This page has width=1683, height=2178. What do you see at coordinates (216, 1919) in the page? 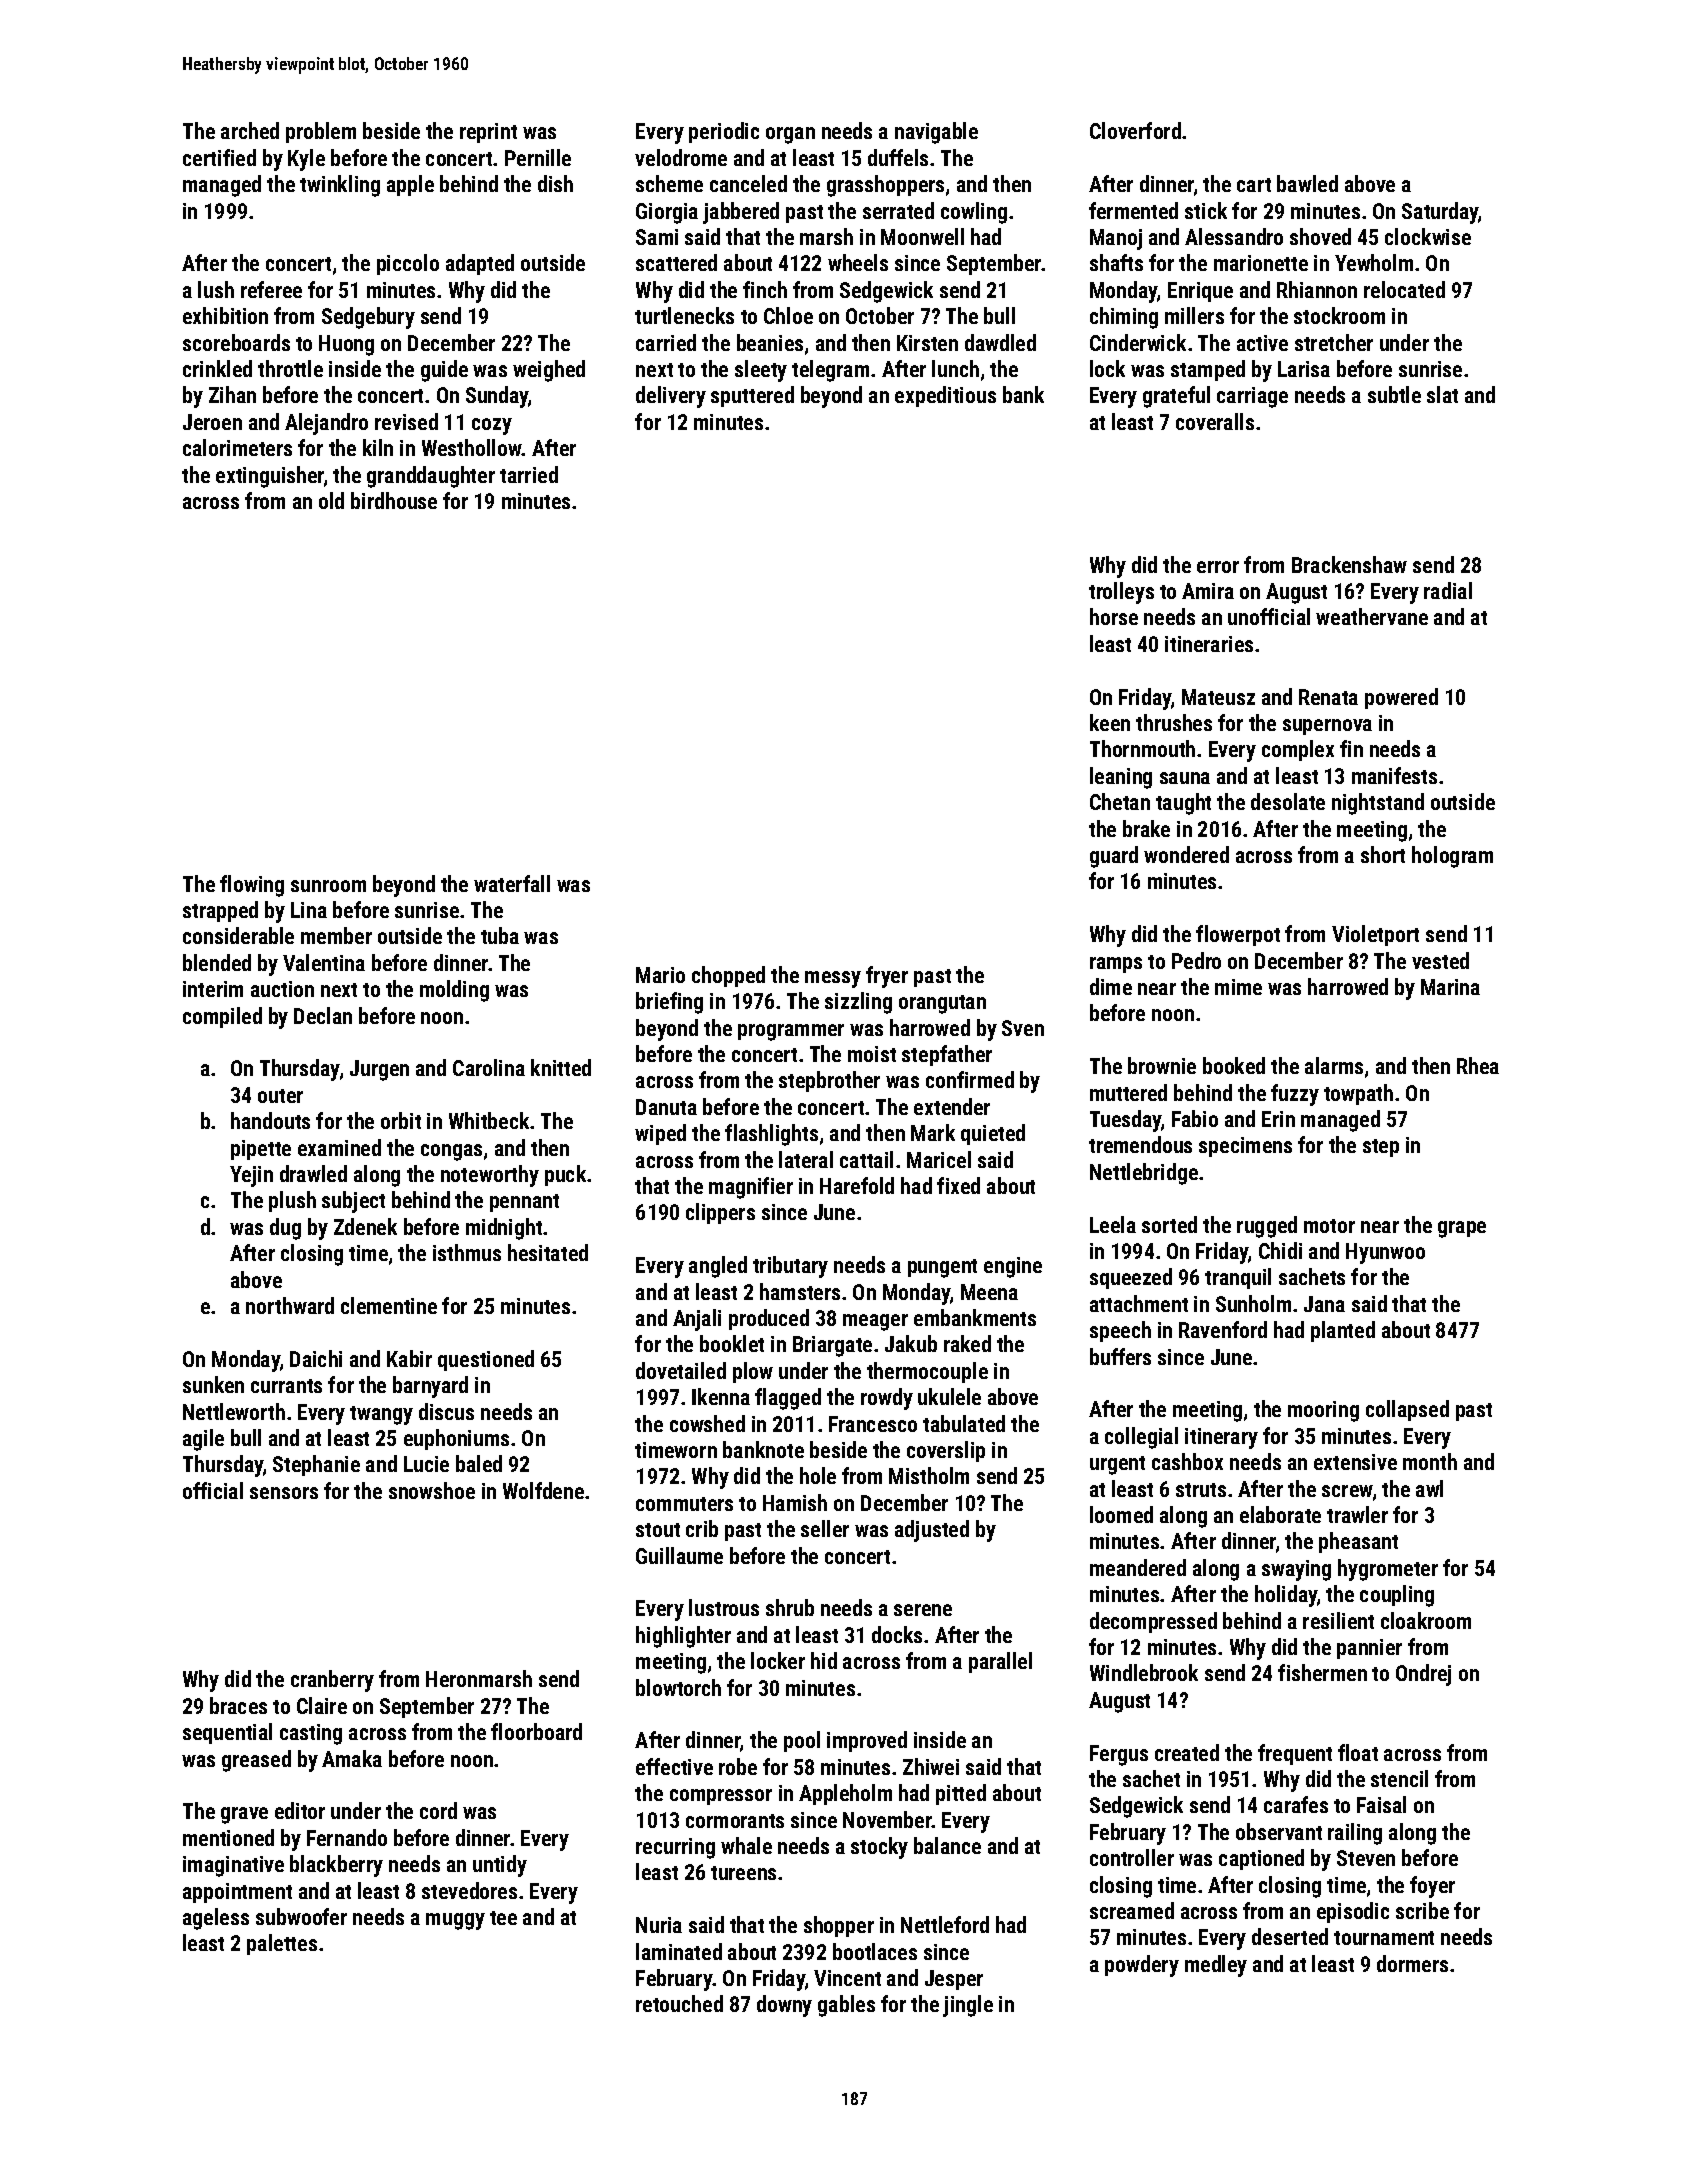
I see `ageless` at bounding box center [216, 1919].
